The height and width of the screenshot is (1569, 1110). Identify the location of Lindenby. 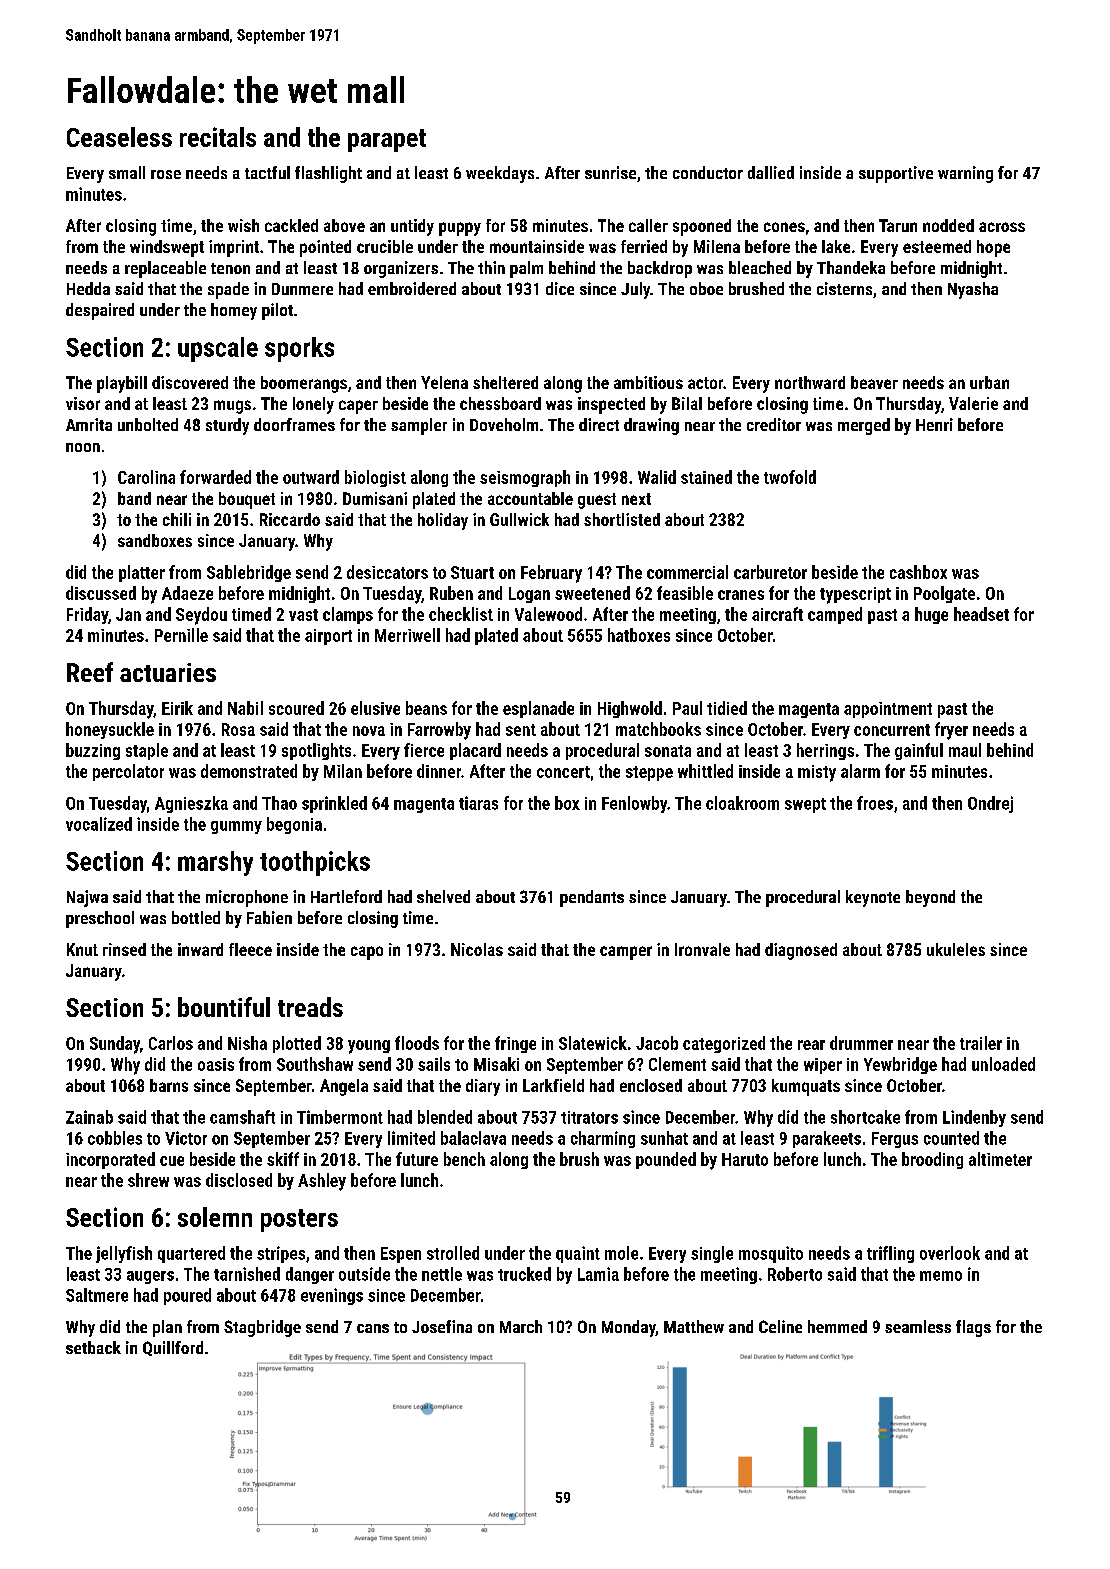
(974, 1118).
